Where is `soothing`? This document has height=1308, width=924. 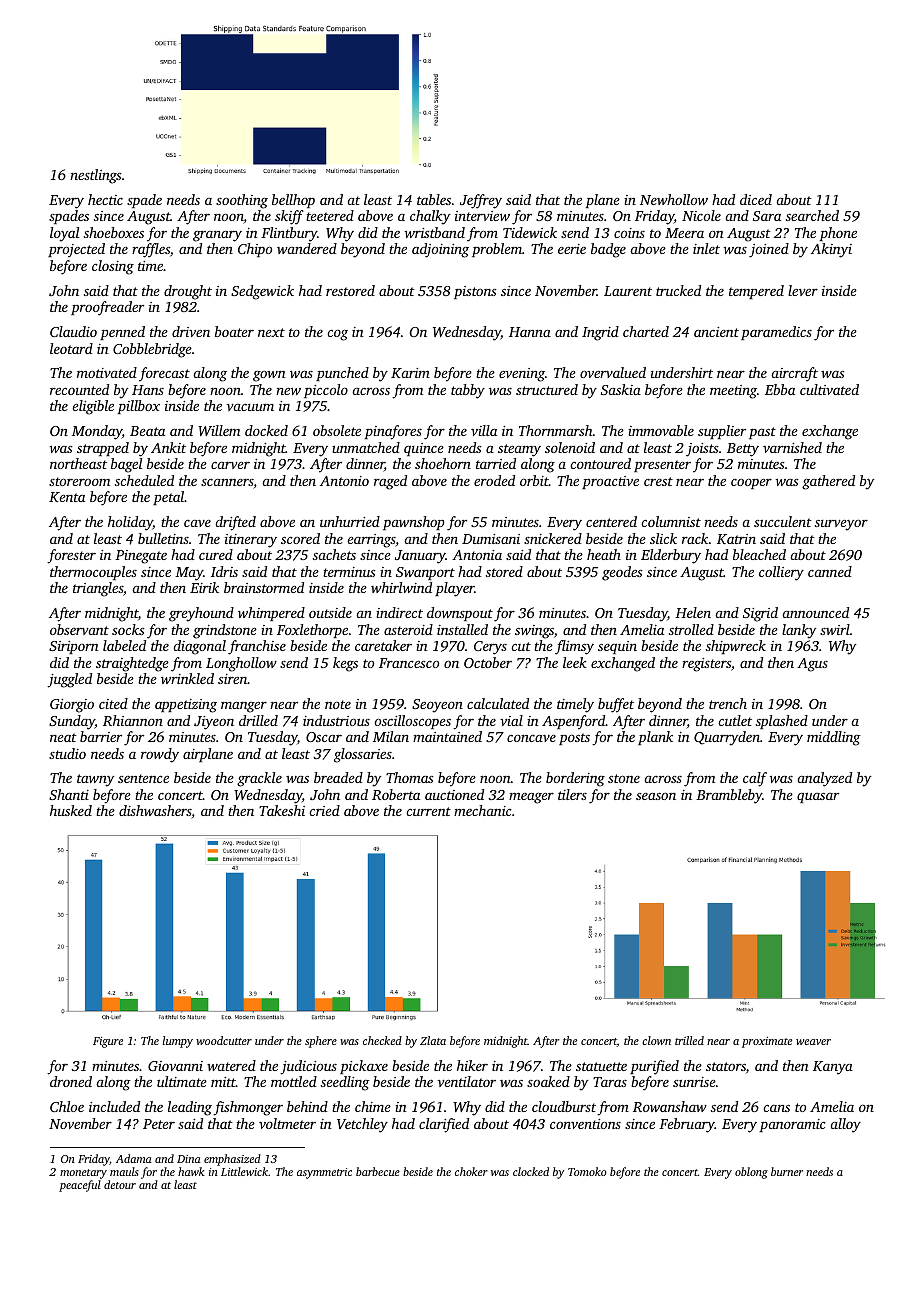 soothing is located at coordinates (242, 201).
